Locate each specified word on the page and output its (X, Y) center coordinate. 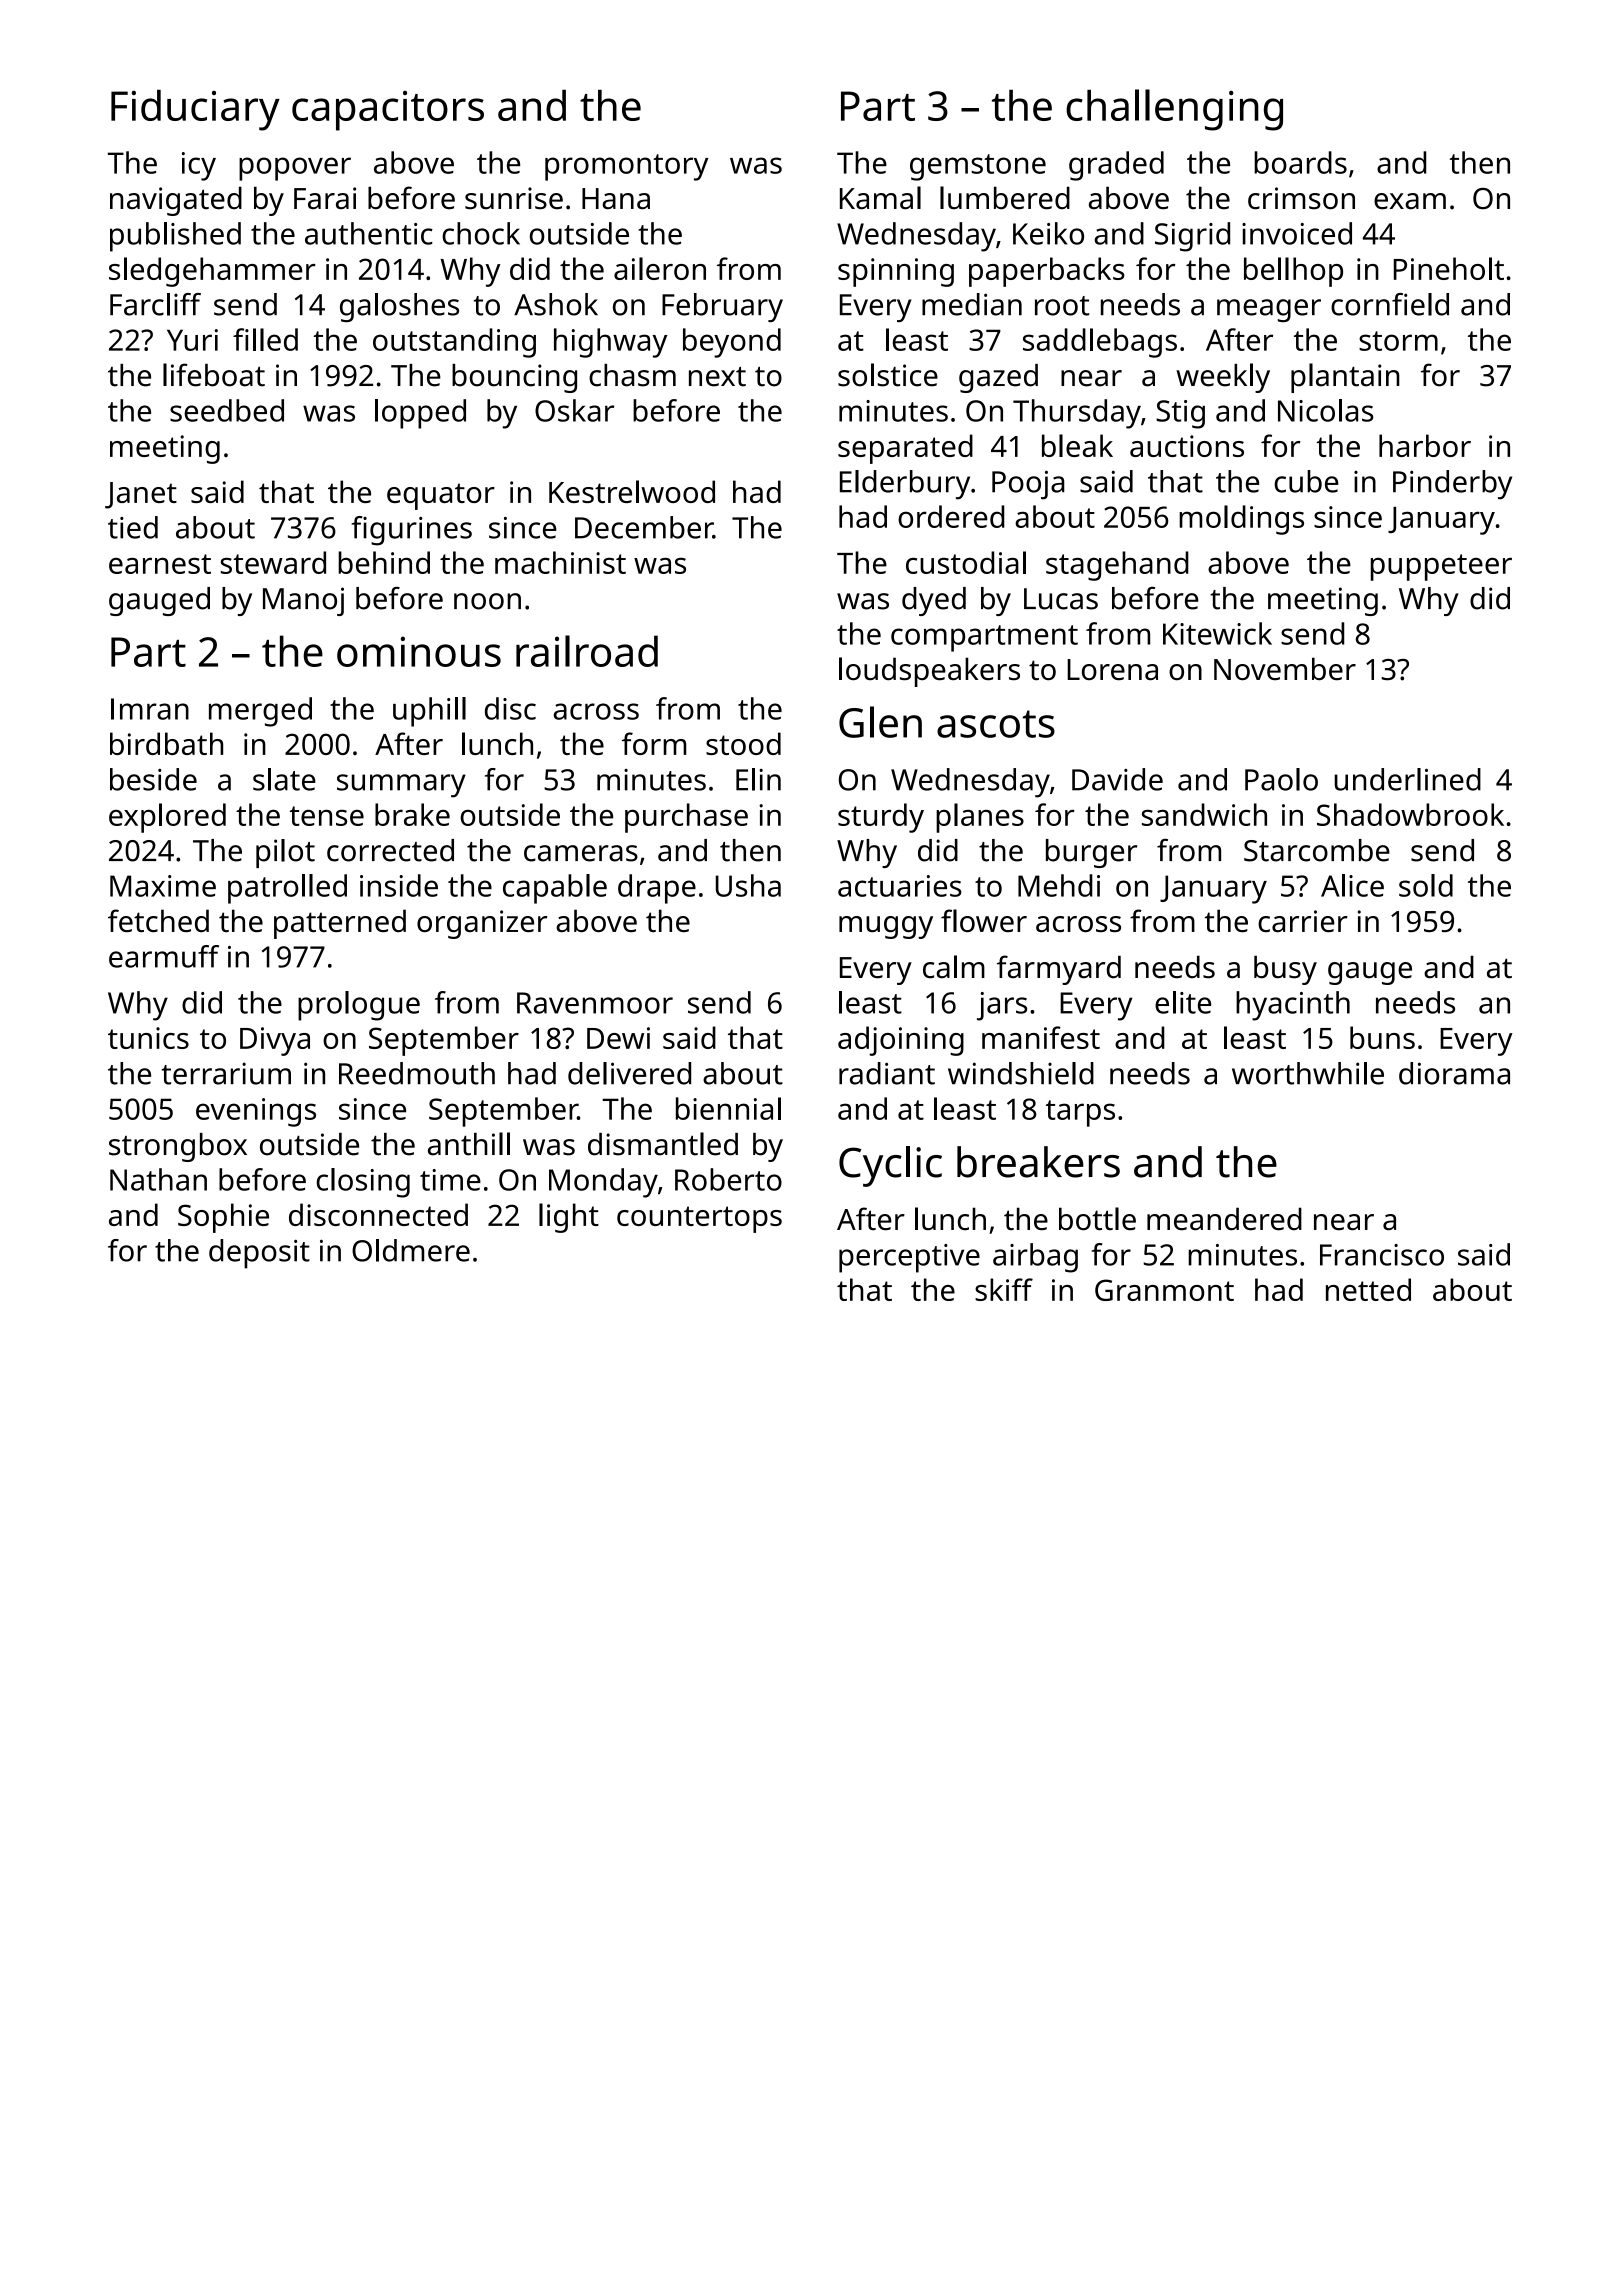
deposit (259, 1254)
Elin (758, 779)
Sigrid (1192, 237)
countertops (699, 1219)
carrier (1303, 921)
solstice (888, 375)
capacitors (388, 111)
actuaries (900, 886)
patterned (340, 924)
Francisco (1382, 1255)
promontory (626, 167)
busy (1285, 970)
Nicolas (1325, 410)
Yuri (192, 340)
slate (284, 779)
